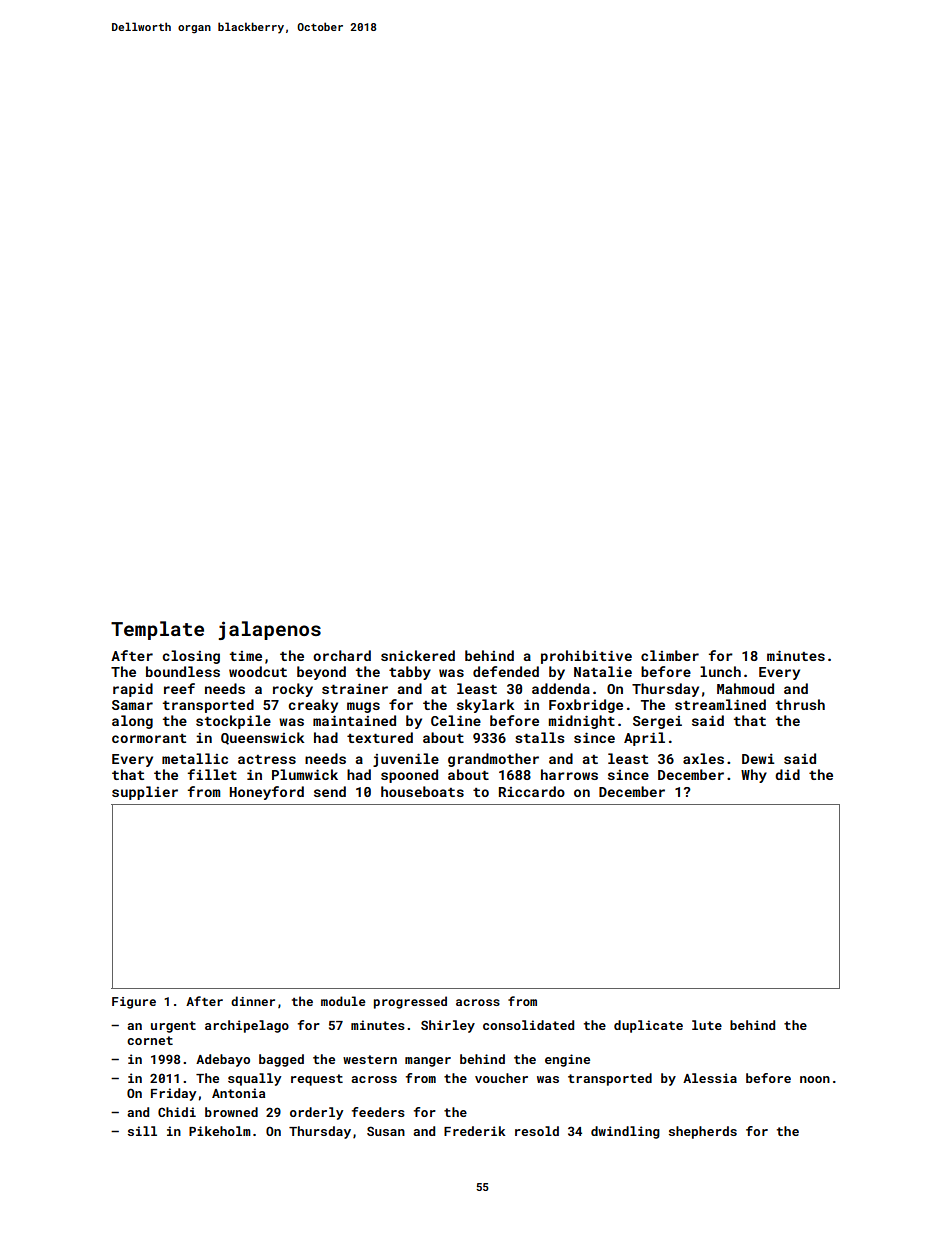 This document has width=952, height=1233. Describe the element at coordinates (787, 774) in the document. I see `did` at that location.
